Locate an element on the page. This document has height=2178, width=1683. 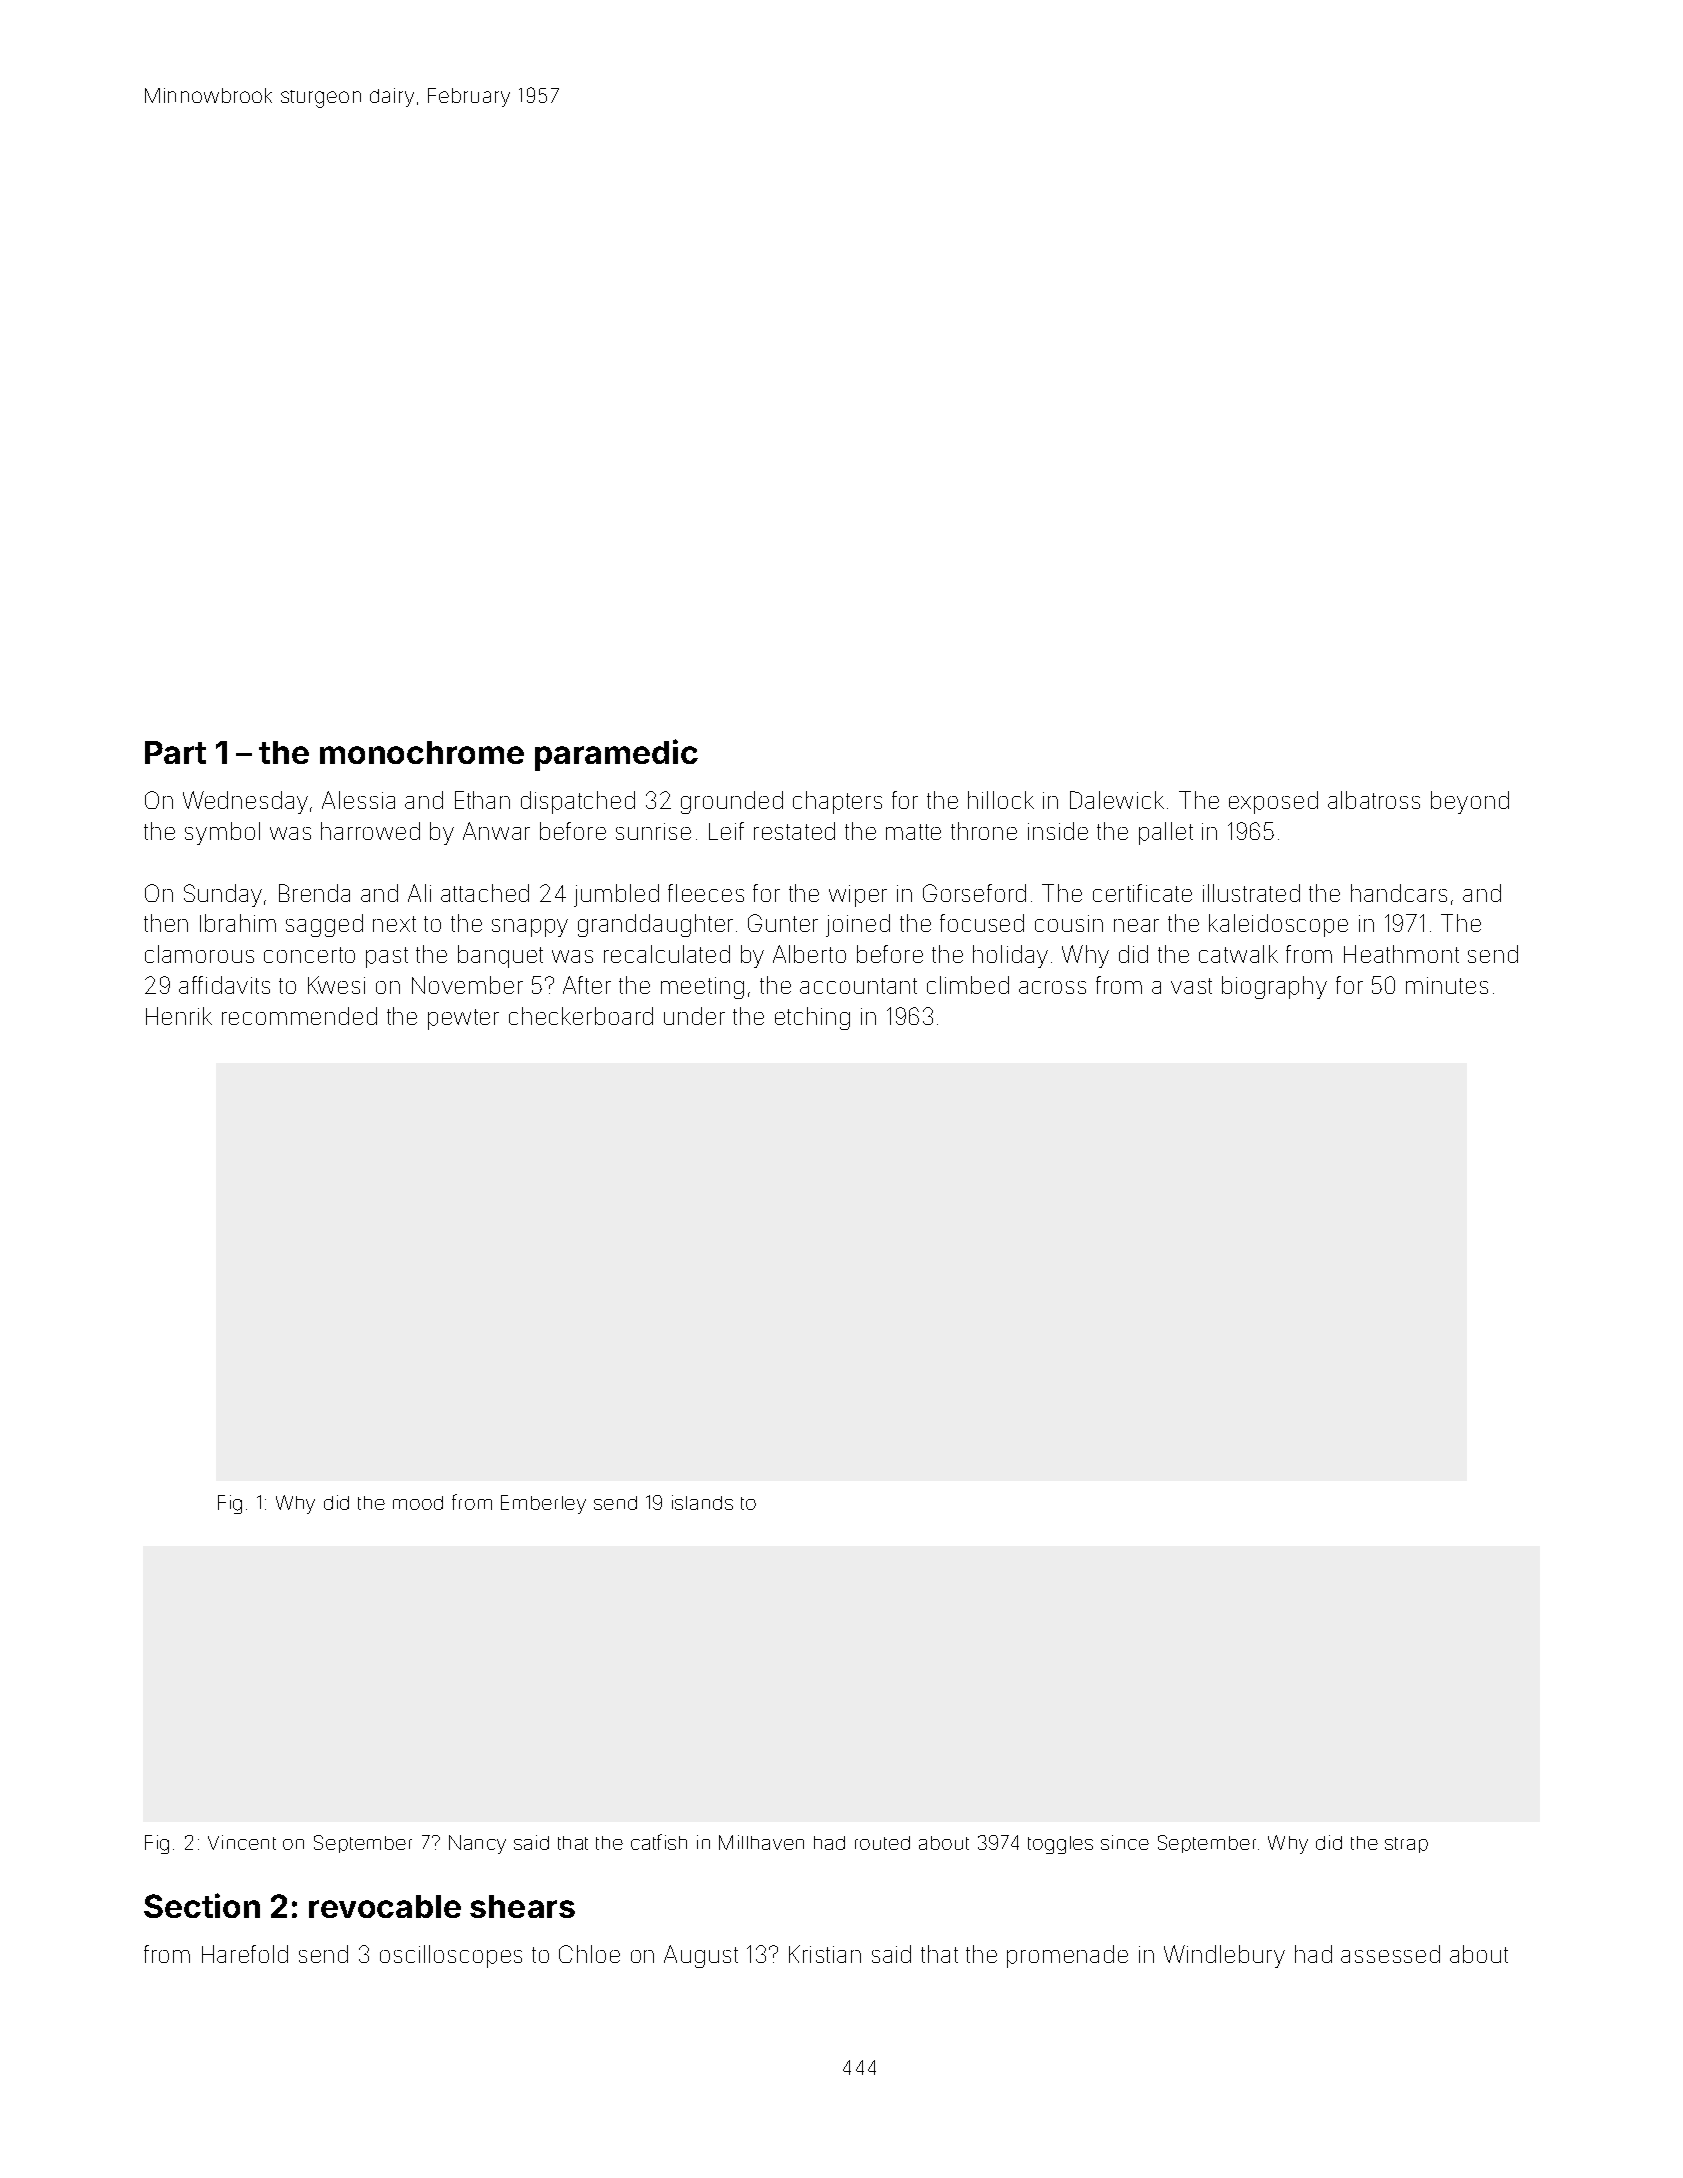
Millhaven is located at coordinates (761, 1842).
